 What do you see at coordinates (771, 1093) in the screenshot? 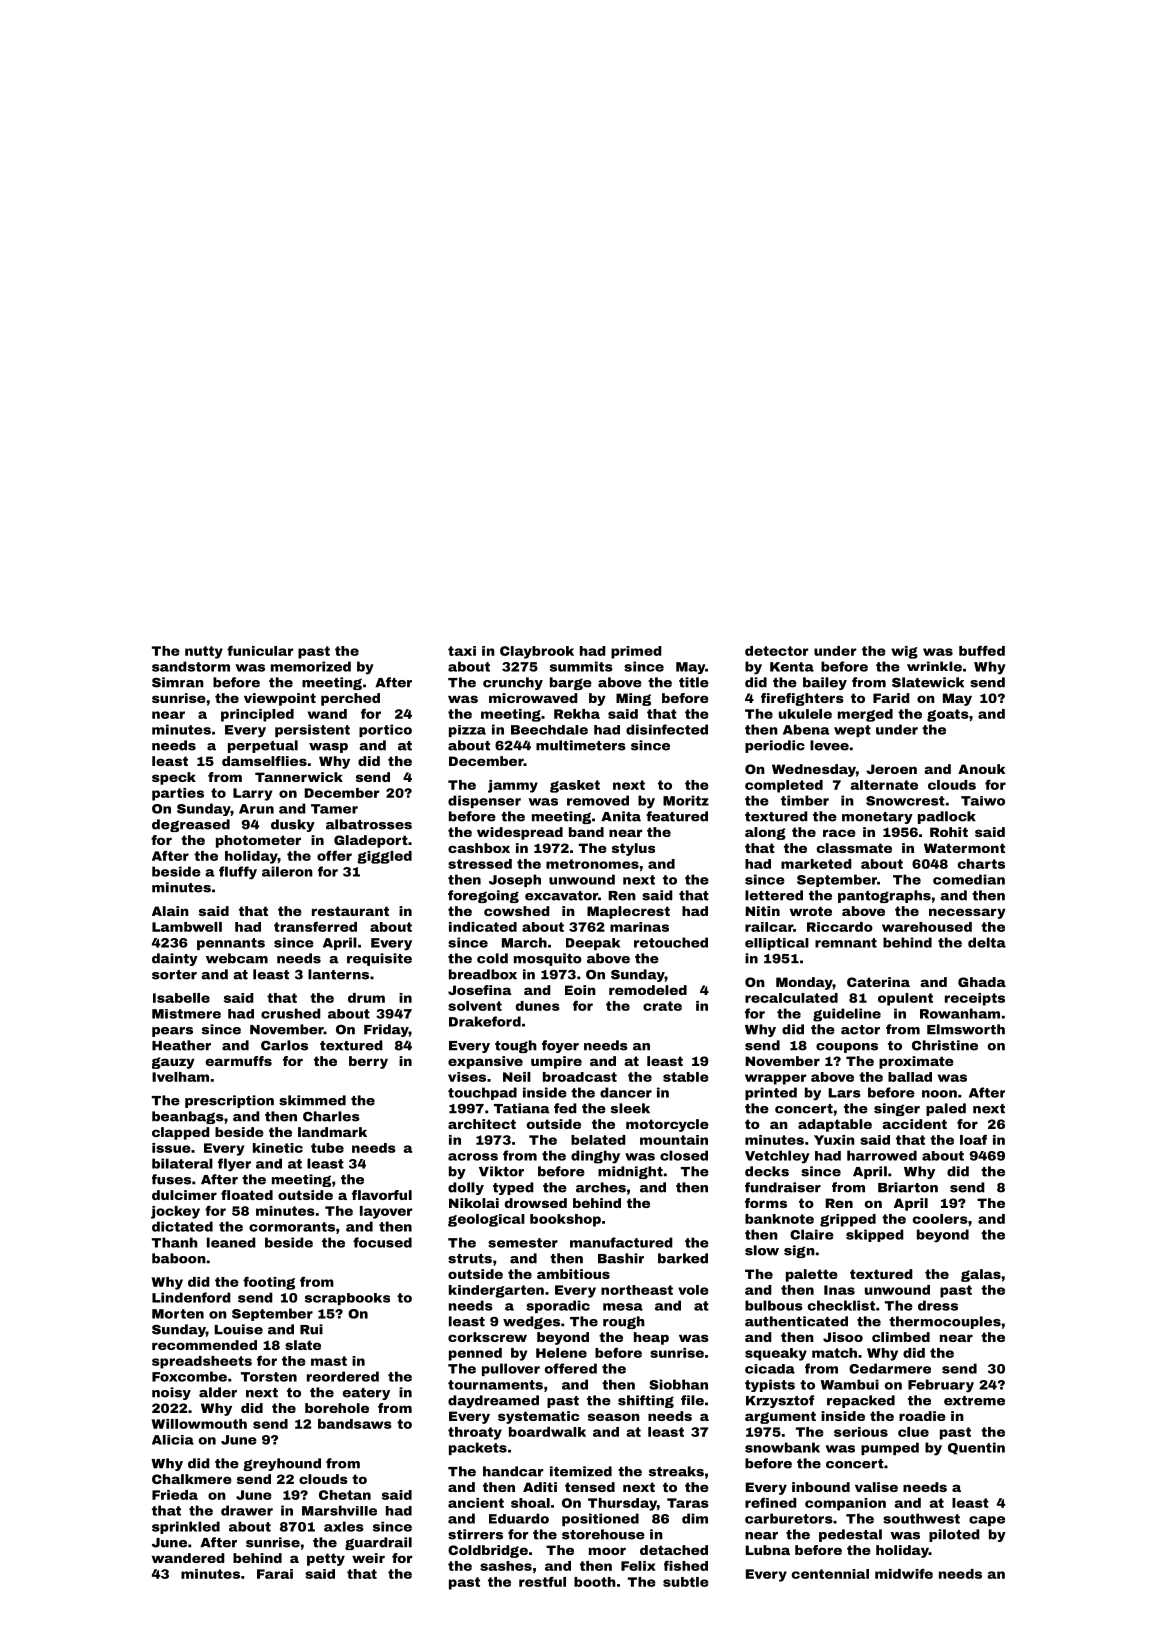
I see `printed` at bounding box center [771, 1093].
